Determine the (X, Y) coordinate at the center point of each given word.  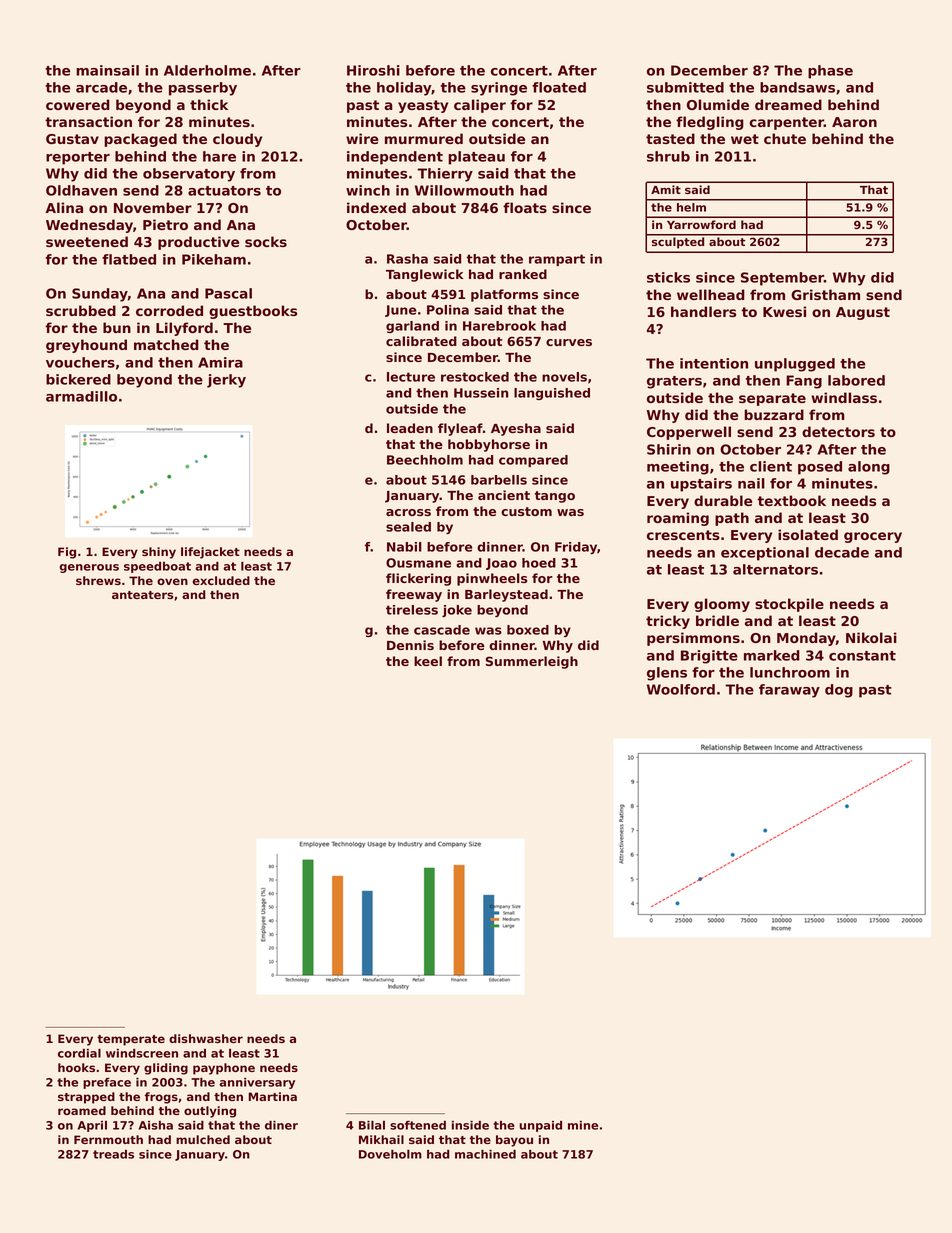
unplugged (795, 365)
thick (209, 104)
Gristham (825, 294)
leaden (410, 428)
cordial (79, 1053)
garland (412, 327)
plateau (476, 158)
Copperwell (689, 433)
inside (470, 1125)
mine (583, 1125)
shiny (159, 553)
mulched (203, 1139)
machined (485, 1154)
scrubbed (81, 310)
